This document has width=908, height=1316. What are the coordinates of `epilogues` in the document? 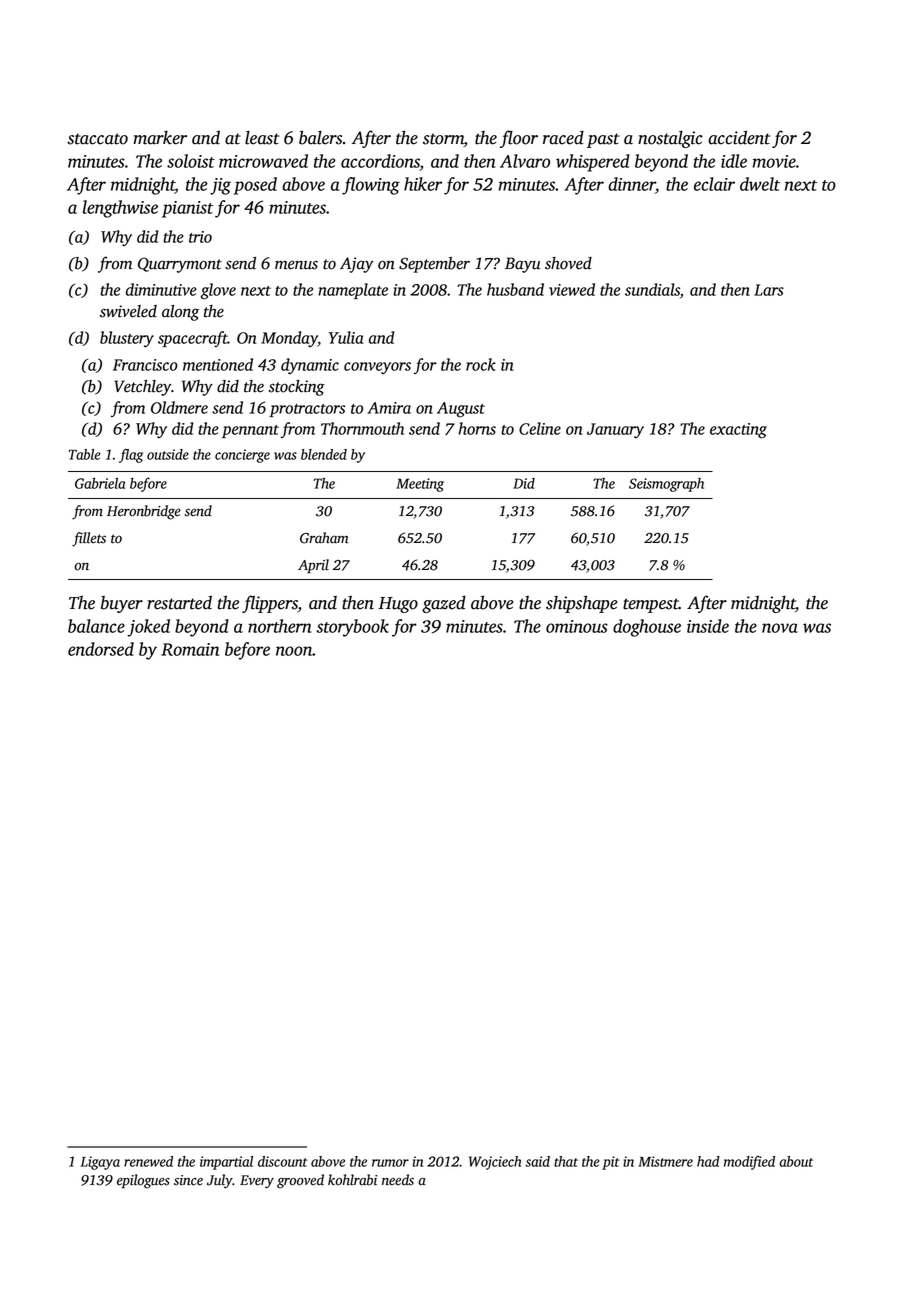 It's located at (143, 1181).
